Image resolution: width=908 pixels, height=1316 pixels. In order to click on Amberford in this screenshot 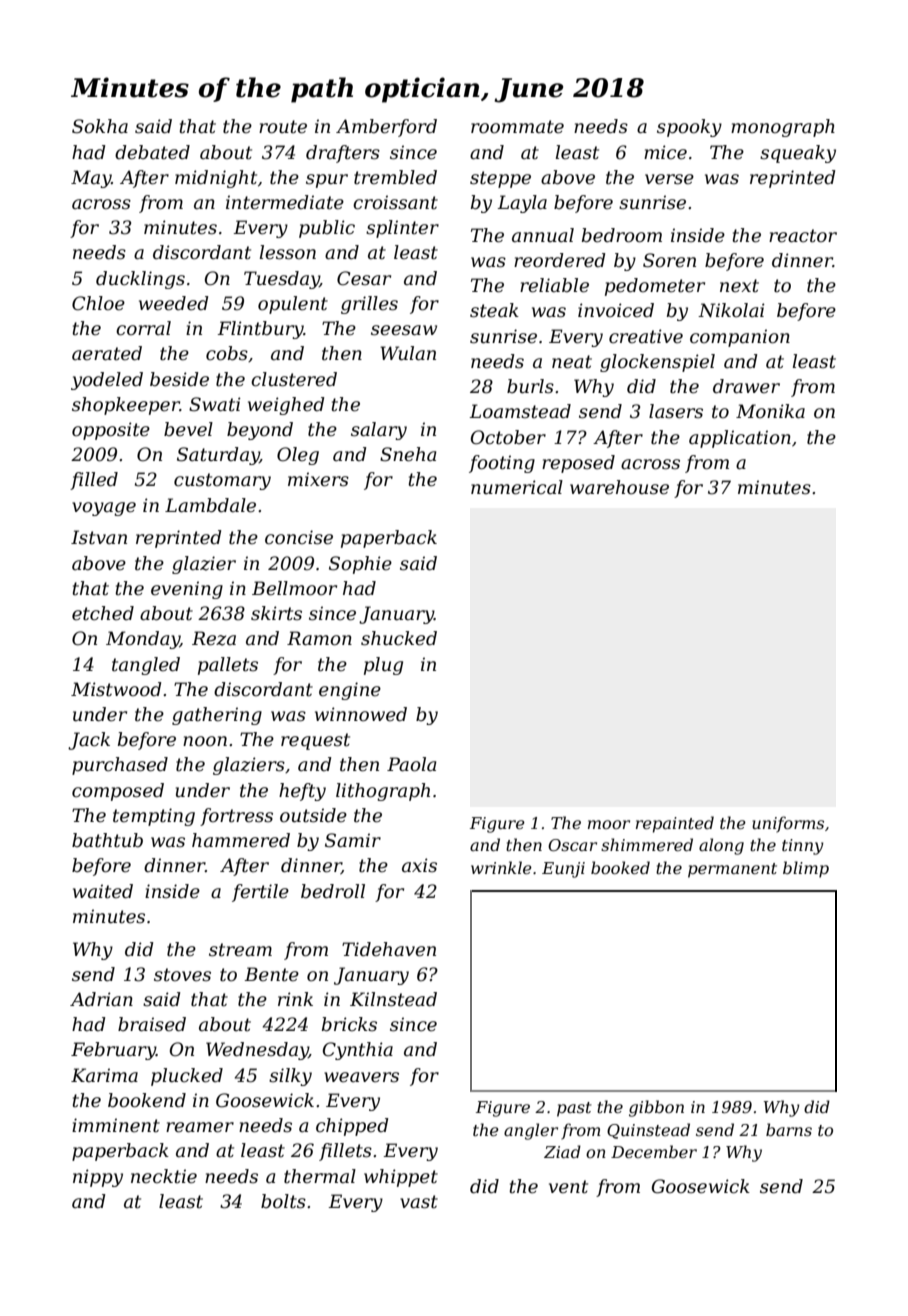, I will do `click(386, 128)`.
